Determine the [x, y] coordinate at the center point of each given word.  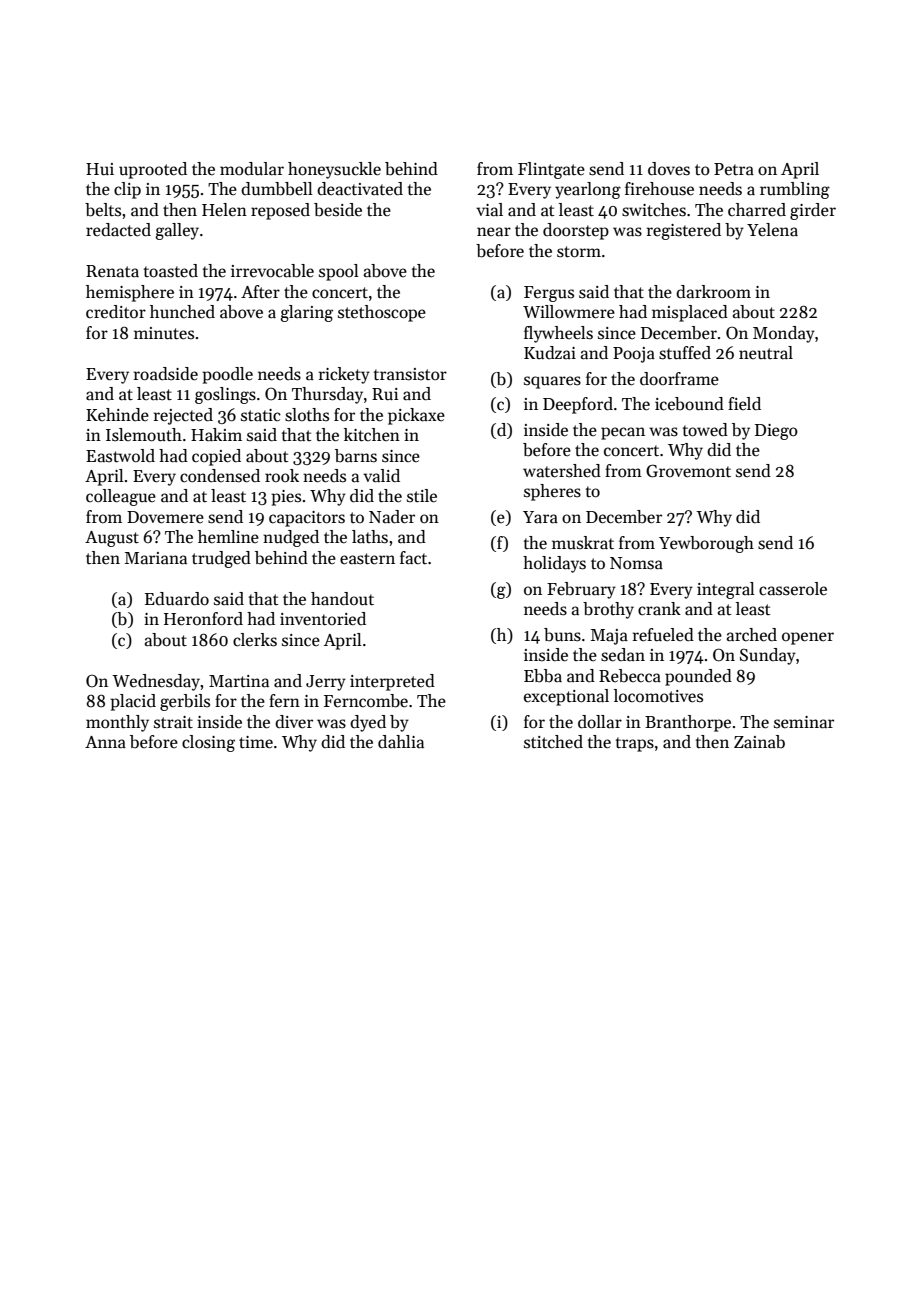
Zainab [759, 742]
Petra [734, 169]
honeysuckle [334, 170]
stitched [553, 742]
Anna [105, 742]
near [494, 232]
